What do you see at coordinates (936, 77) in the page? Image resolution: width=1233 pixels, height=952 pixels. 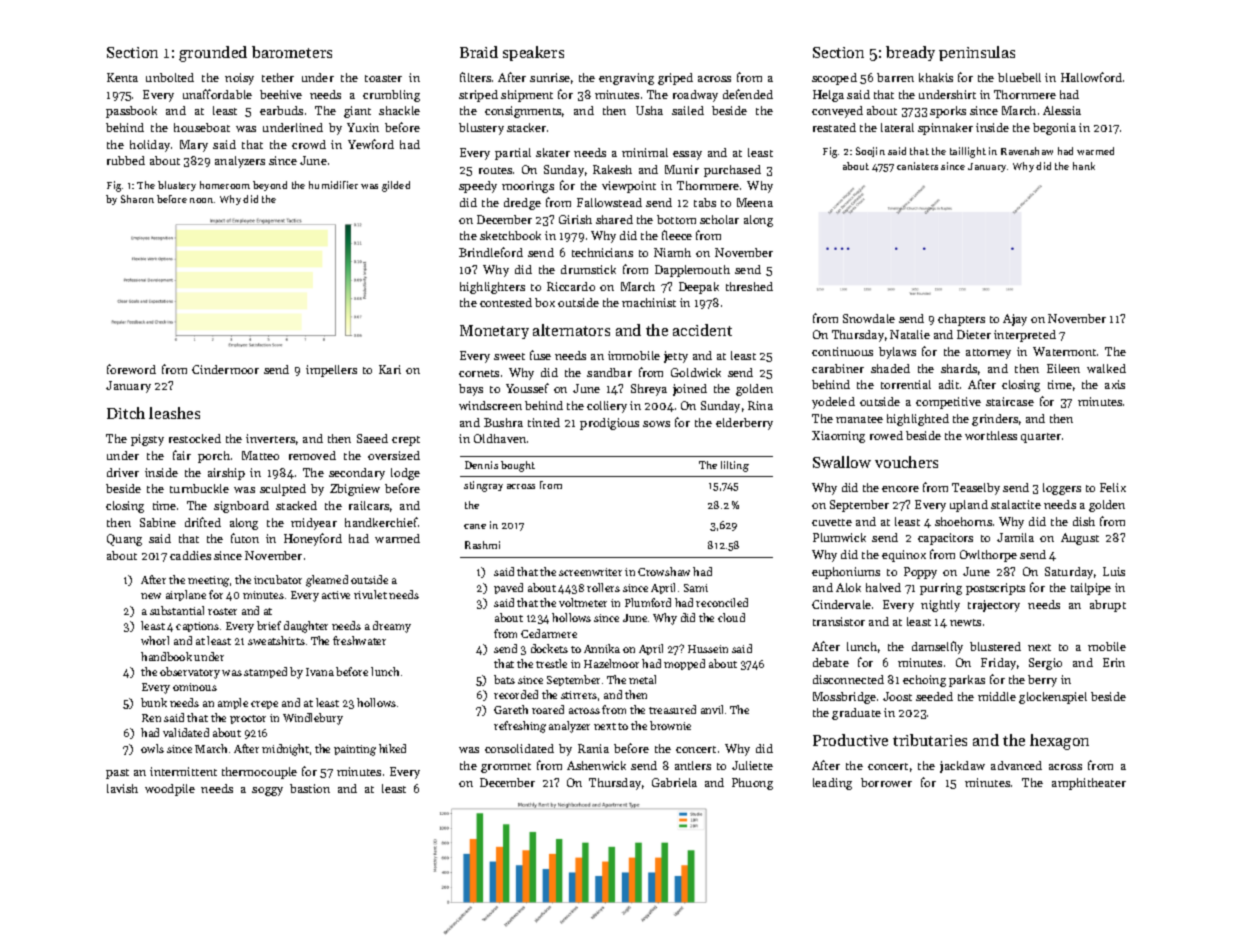 I see `khakis` at bounding box center [936, 77].
